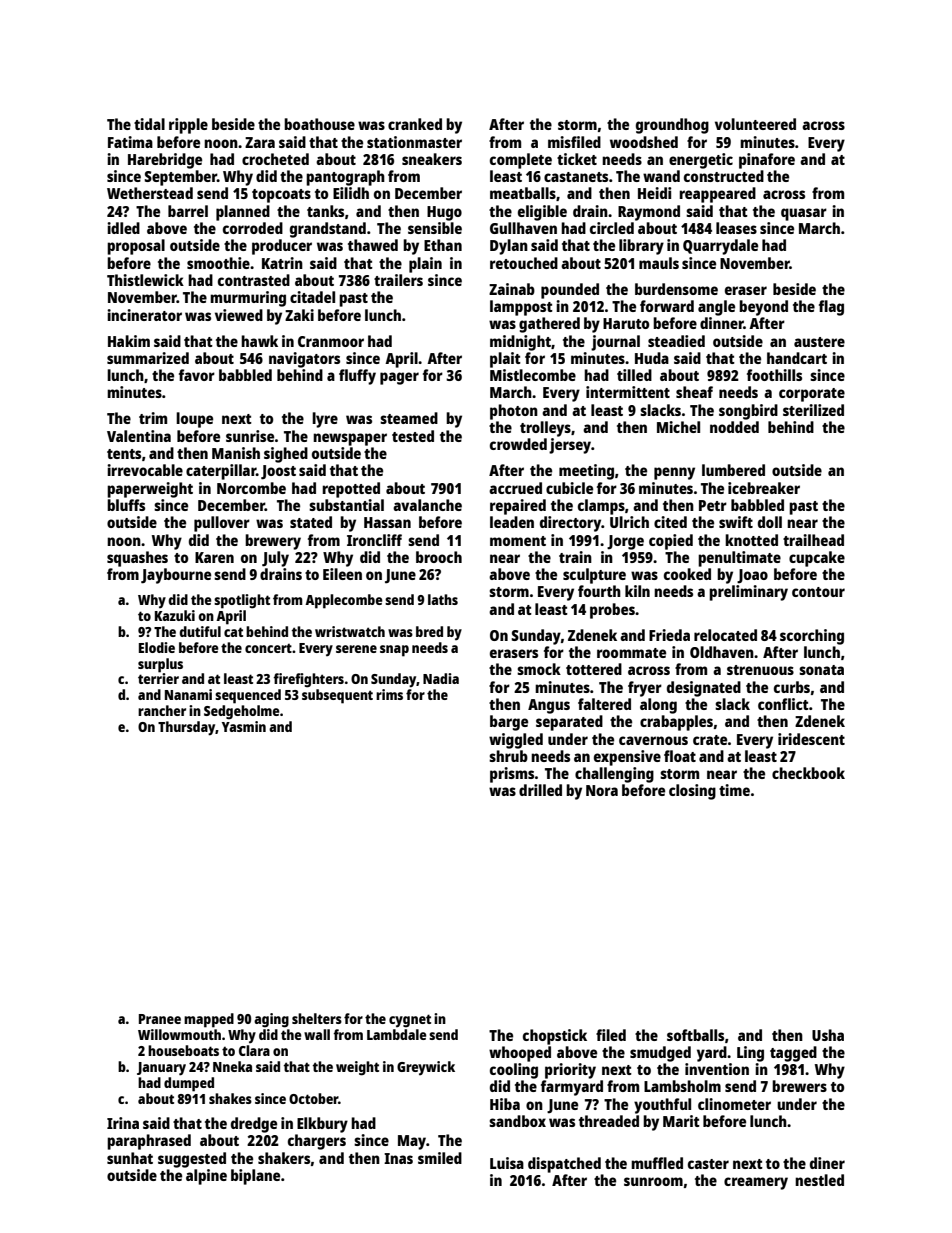 The image size is (952, 1233). Describe the element at coordinates (540, 790) in the image. I see `drilled` at that location.
